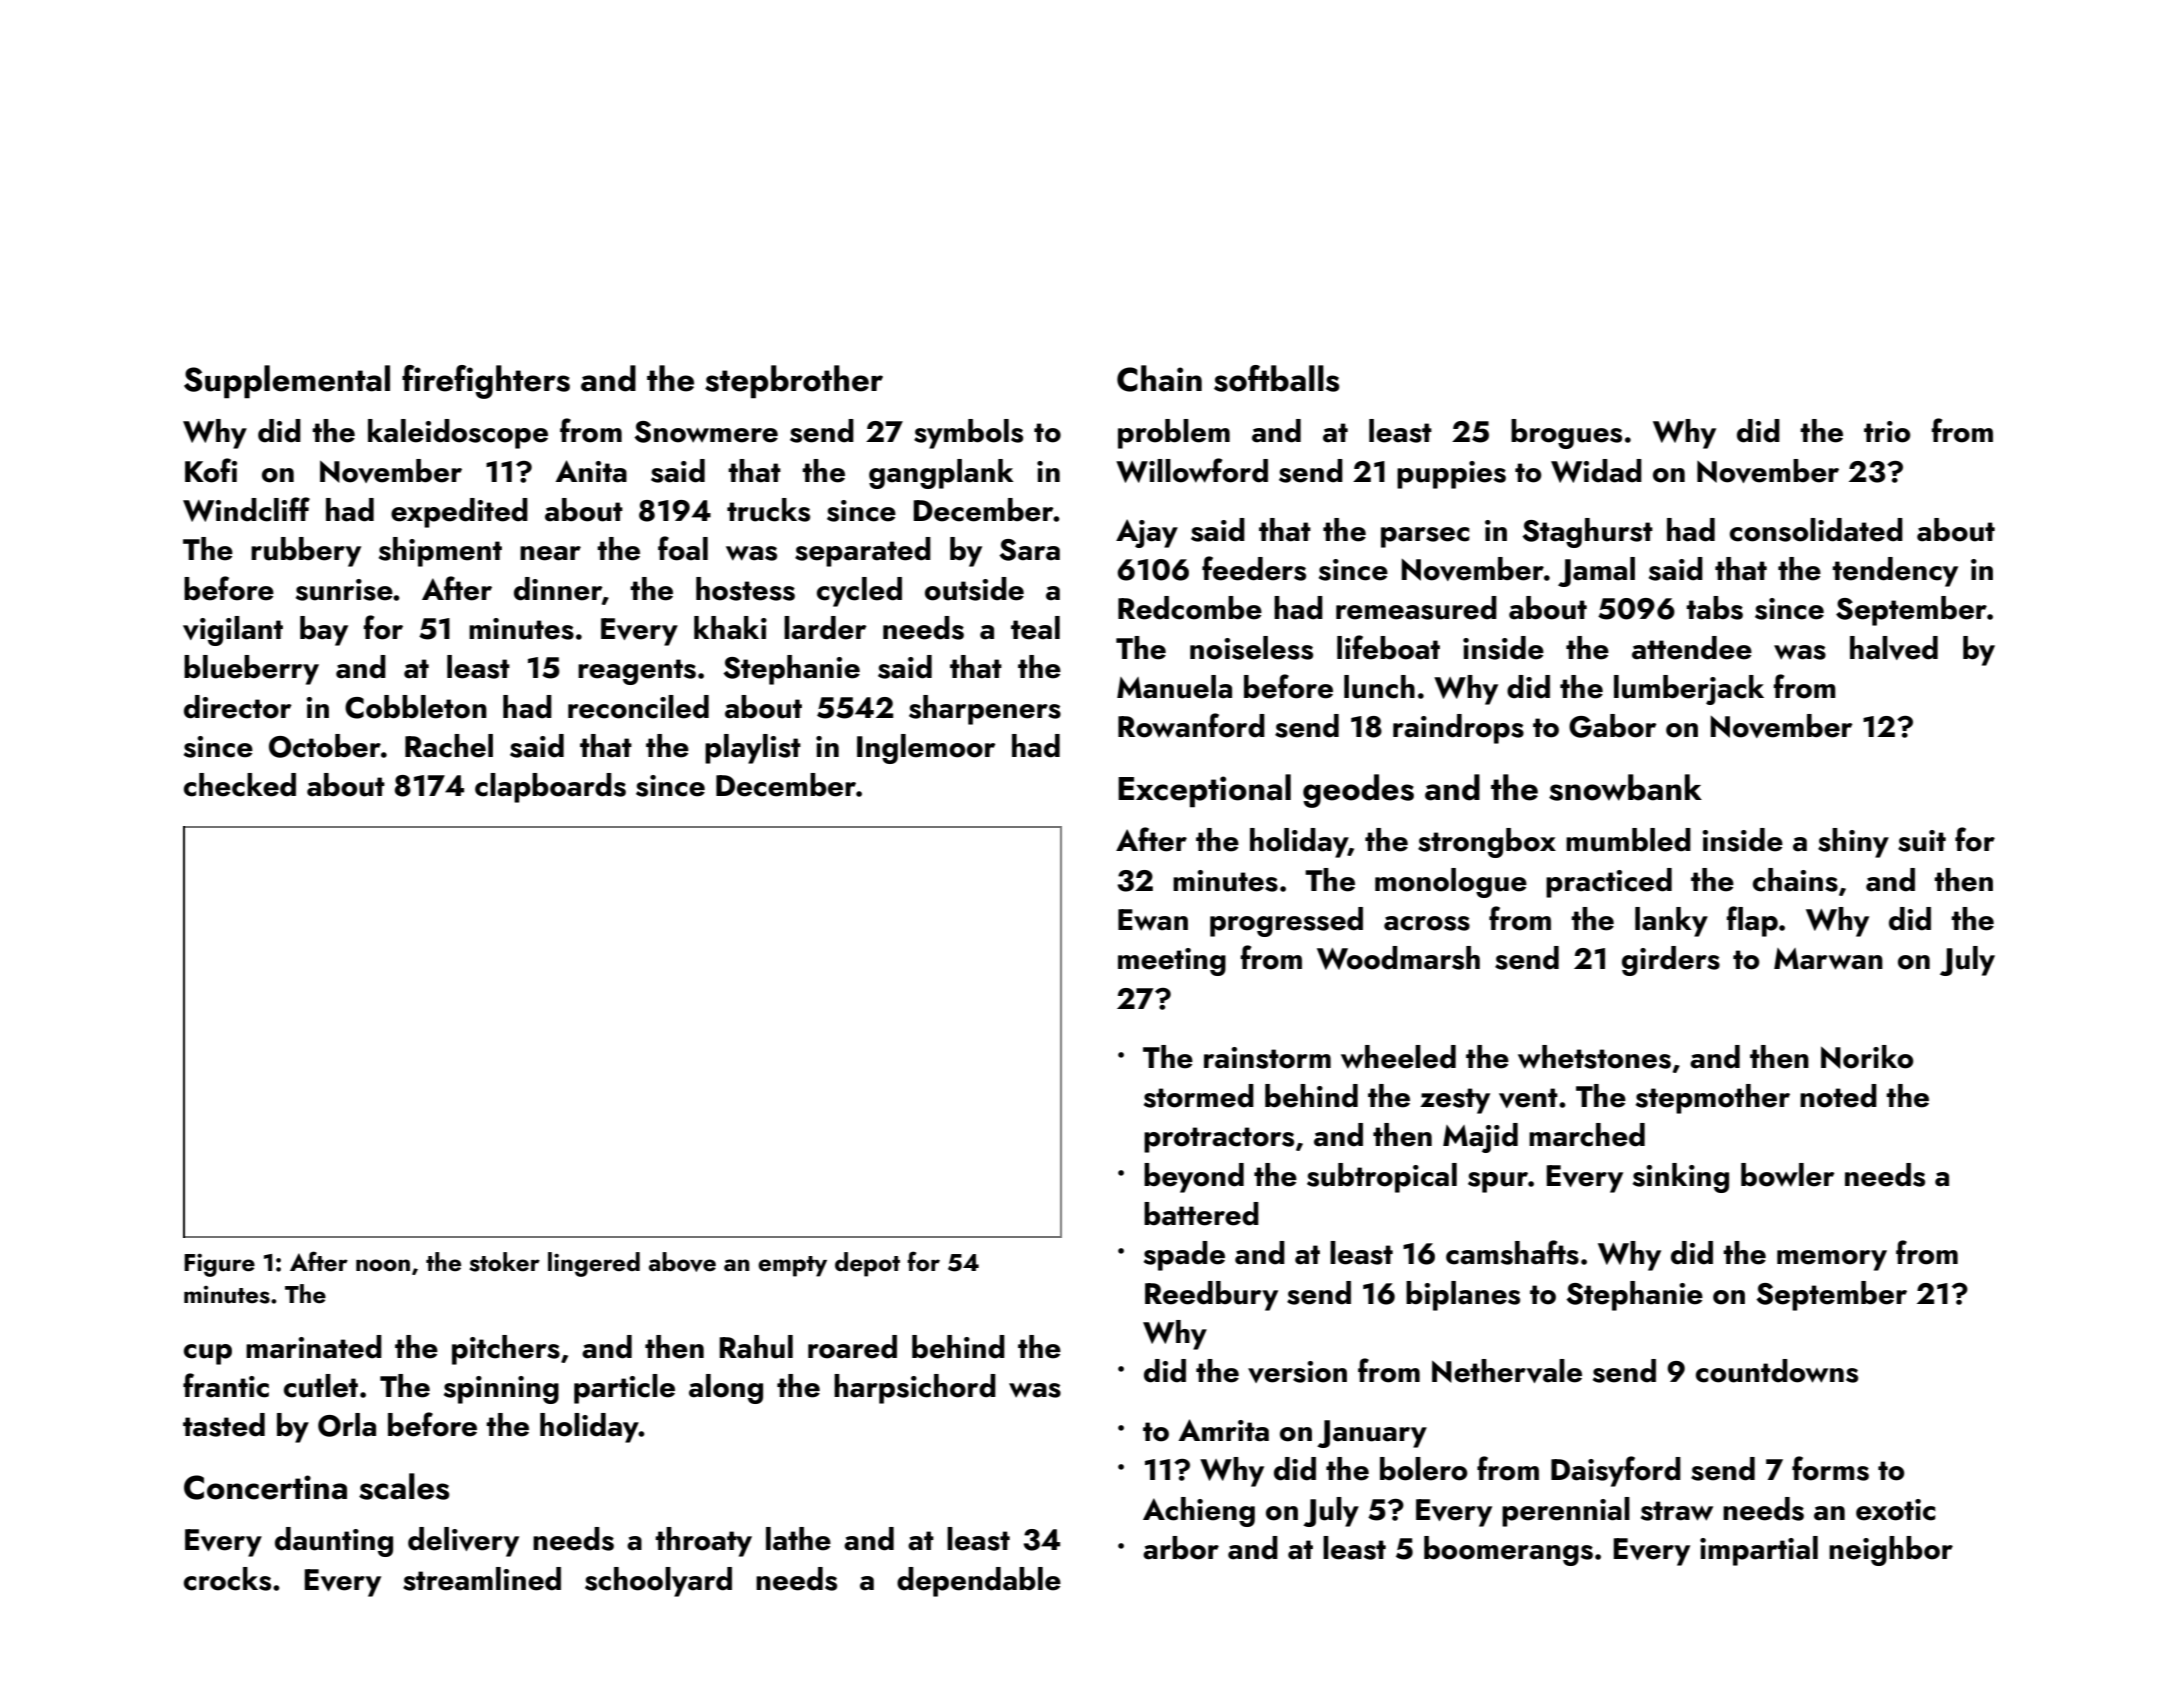  Describe the element at coordinates (1184, 1256) in the screenshot. I see `spade` at that location.
